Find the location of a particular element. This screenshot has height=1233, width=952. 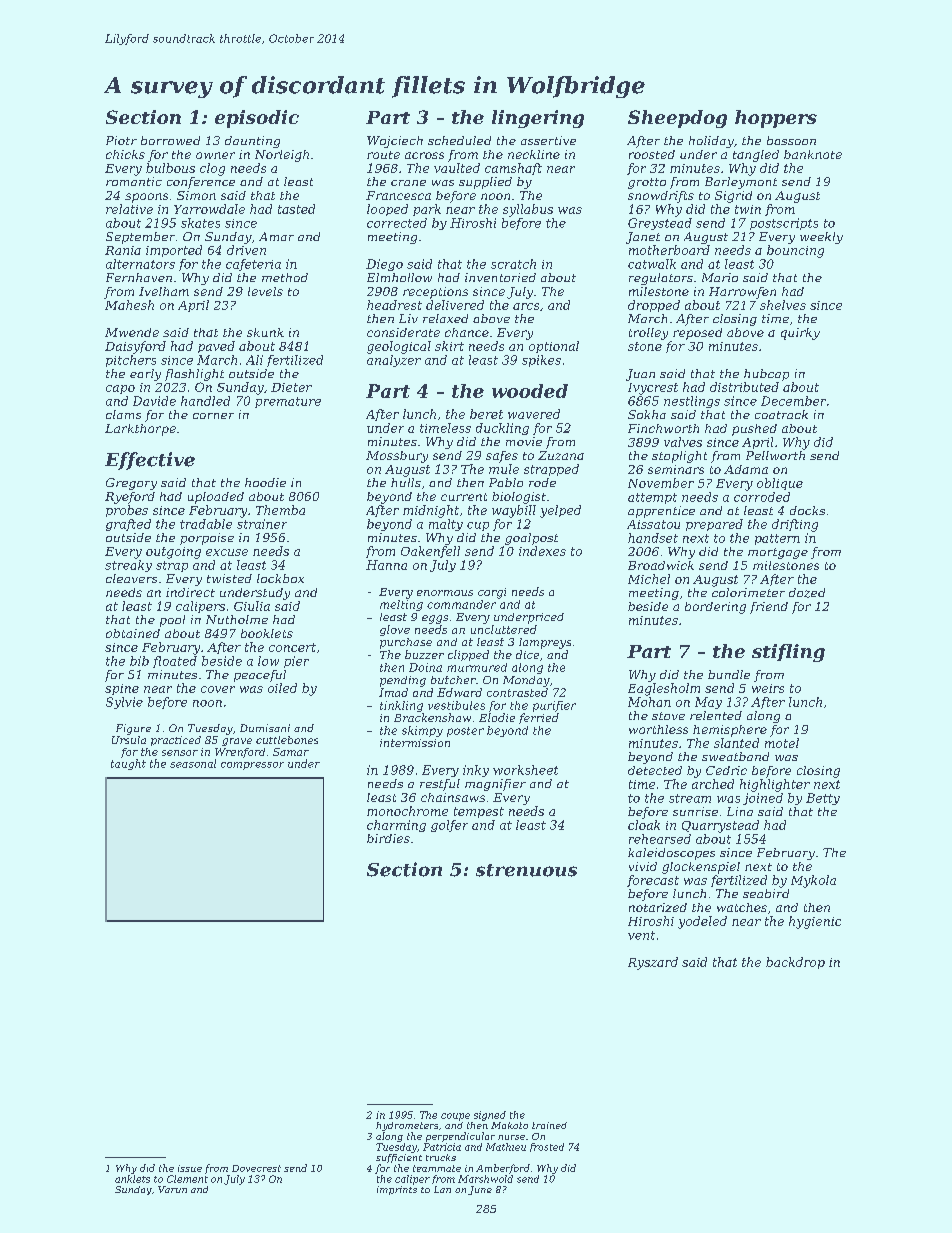

hygienic is located at coordinates (815, 922).
